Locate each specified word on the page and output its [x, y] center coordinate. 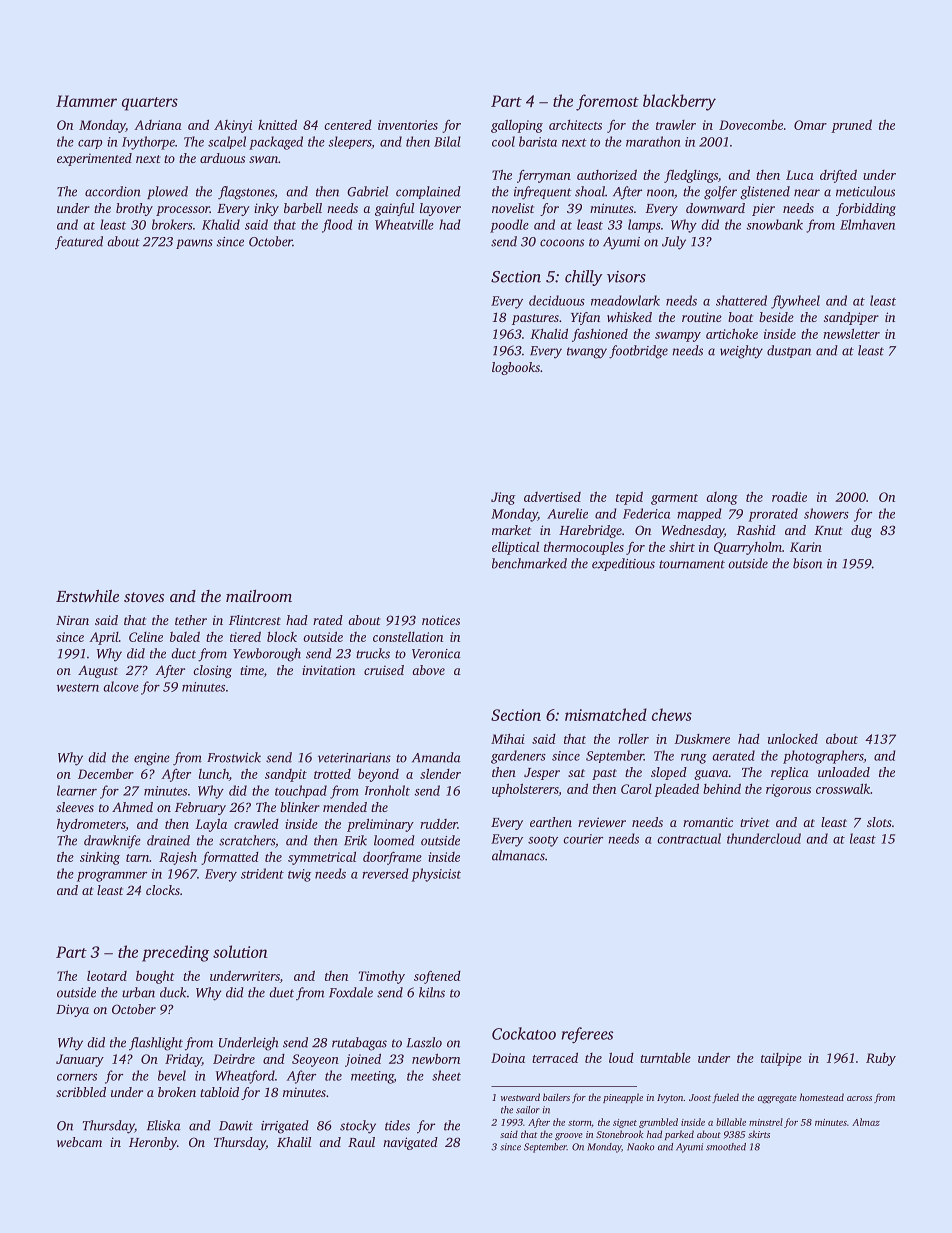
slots [879, 822]
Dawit [236, 1126]
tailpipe [781, 1059]
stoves [144, 597]
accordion [113, 191]
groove [569, 1137]
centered [348, 125]
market [511, 530]
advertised [552, 497]
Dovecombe [751, 125]
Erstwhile [87, 596]
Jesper [542, 774]
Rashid [756, 530]
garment [674, 499]
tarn [137, 858]
